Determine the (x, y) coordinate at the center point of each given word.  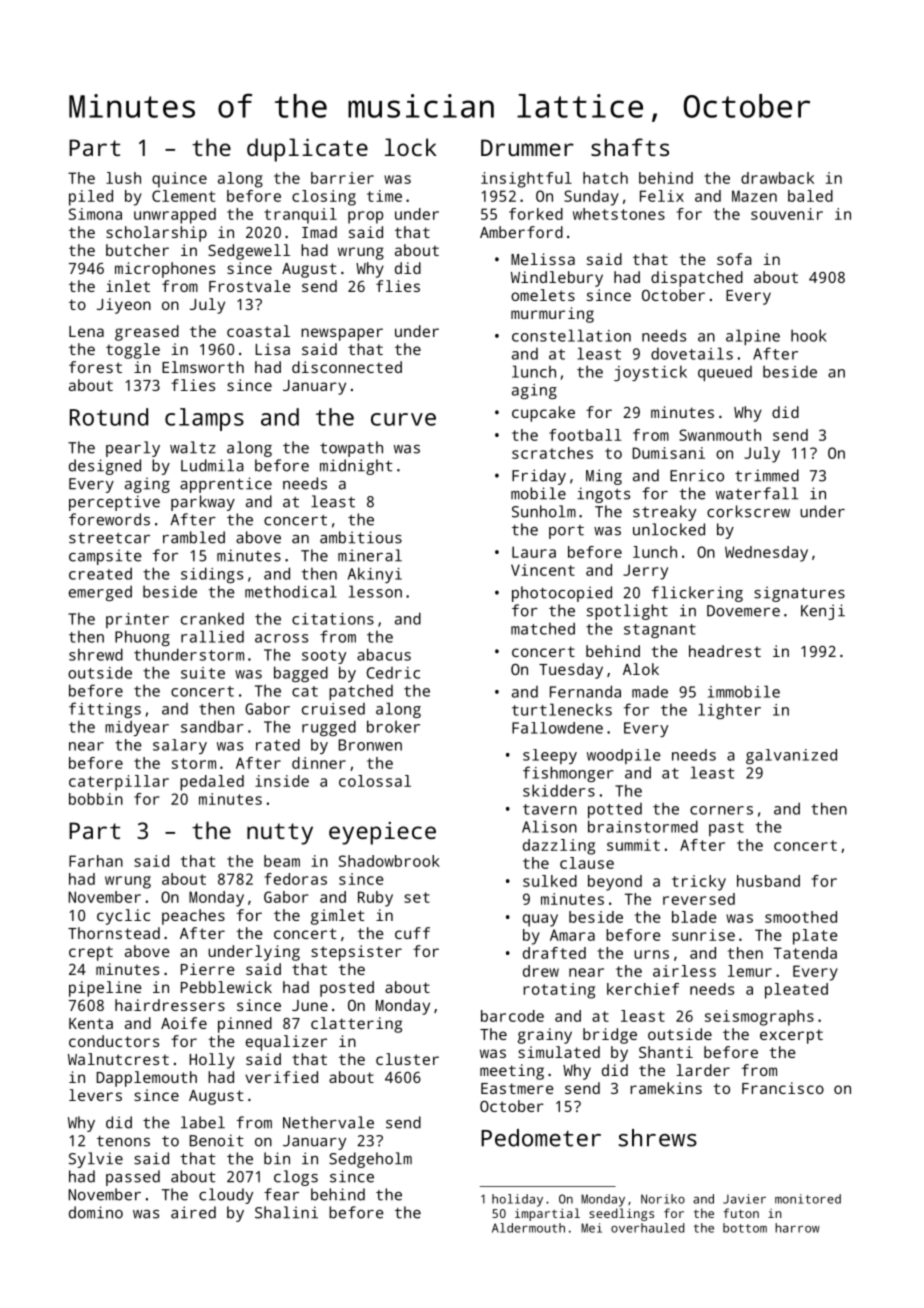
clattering (356, 1025)
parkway (203, 503)
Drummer (527, 147)
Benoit (217, 1140)
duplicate (307, 150)
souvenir (787, 214)
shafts (630, 147)
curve (403, 419)
